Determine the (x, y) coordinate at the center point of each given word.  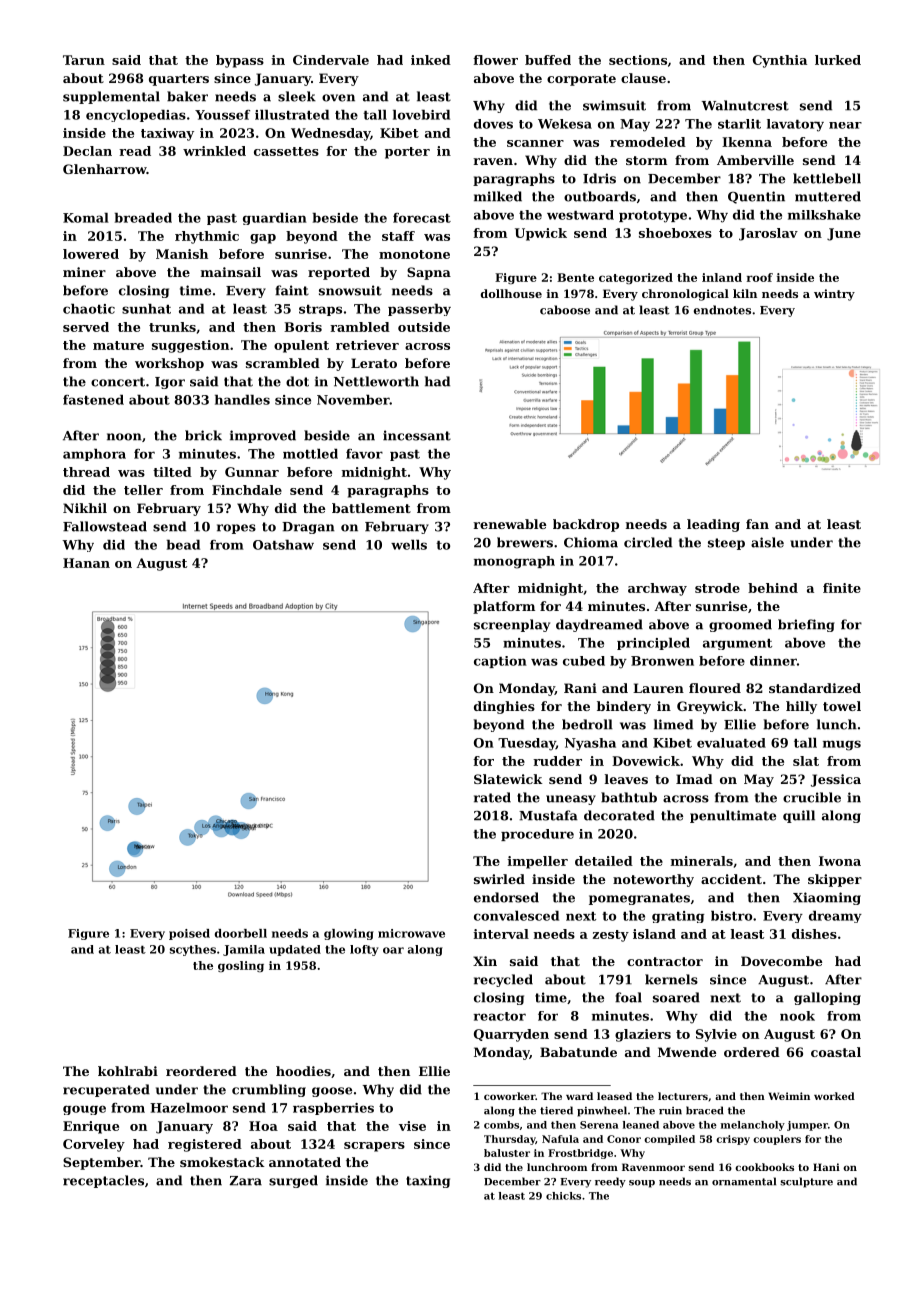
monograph (514, 562)
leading (713, 525)
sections (638, 60)
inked (431, 60)
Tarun (84, 60)
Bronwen (662, 661)
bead (183, 545)
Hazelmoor (189, 1108)
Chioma (591, 542)
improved (263, 436)
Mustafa (548, 815)
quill (799, 816)
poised (189, 934)
